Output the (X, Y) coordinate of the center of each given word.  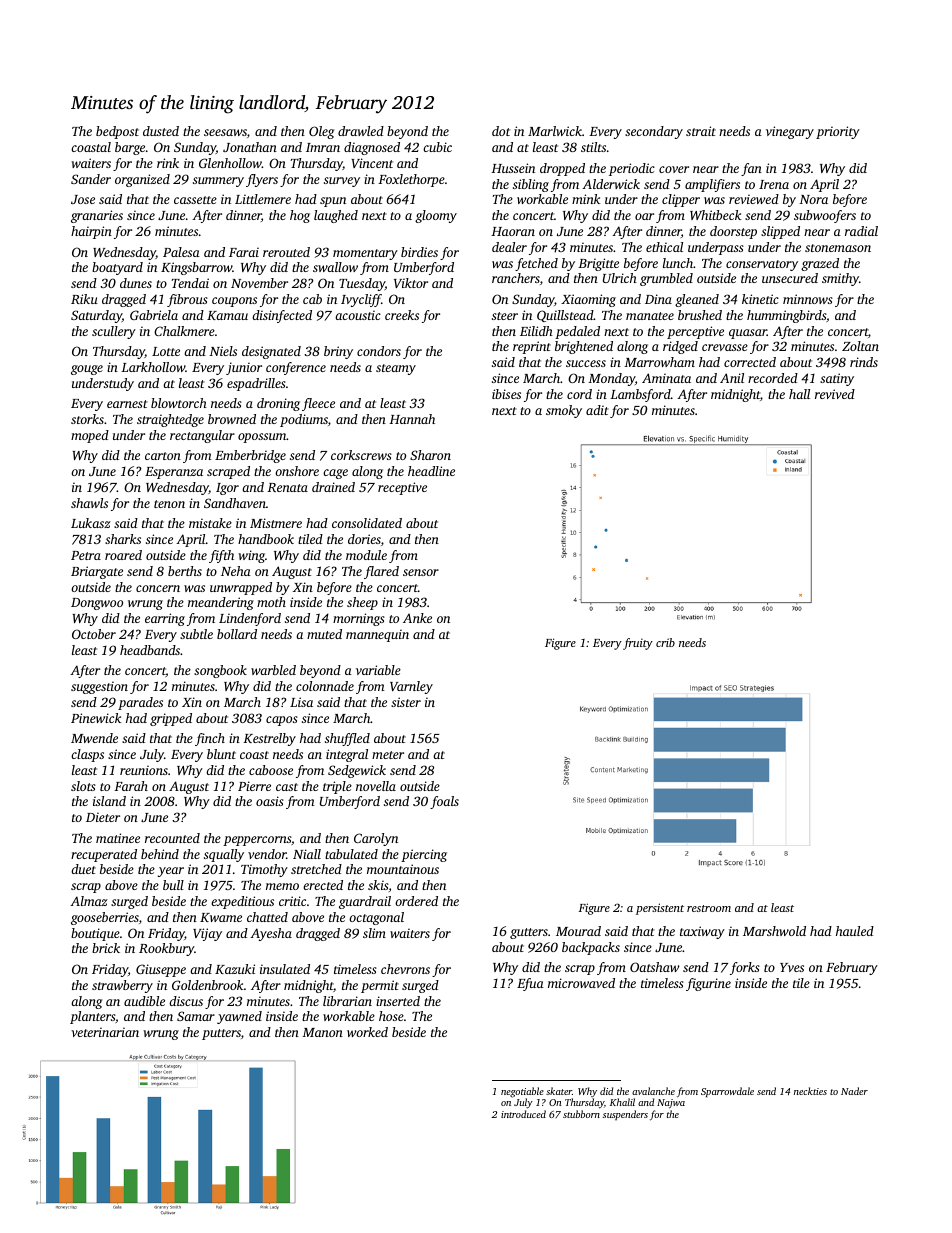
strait (701, 131)
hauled (855, 931)
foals (444, 802)
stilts (593, 147)
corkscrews (361, 455)
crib (665, 642)
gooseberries (105, 918)
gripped (171, 719)
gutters (529, 933)
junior (244, 368)
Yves (792, 967)
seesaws (225, 132)
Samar (196, 1016)
